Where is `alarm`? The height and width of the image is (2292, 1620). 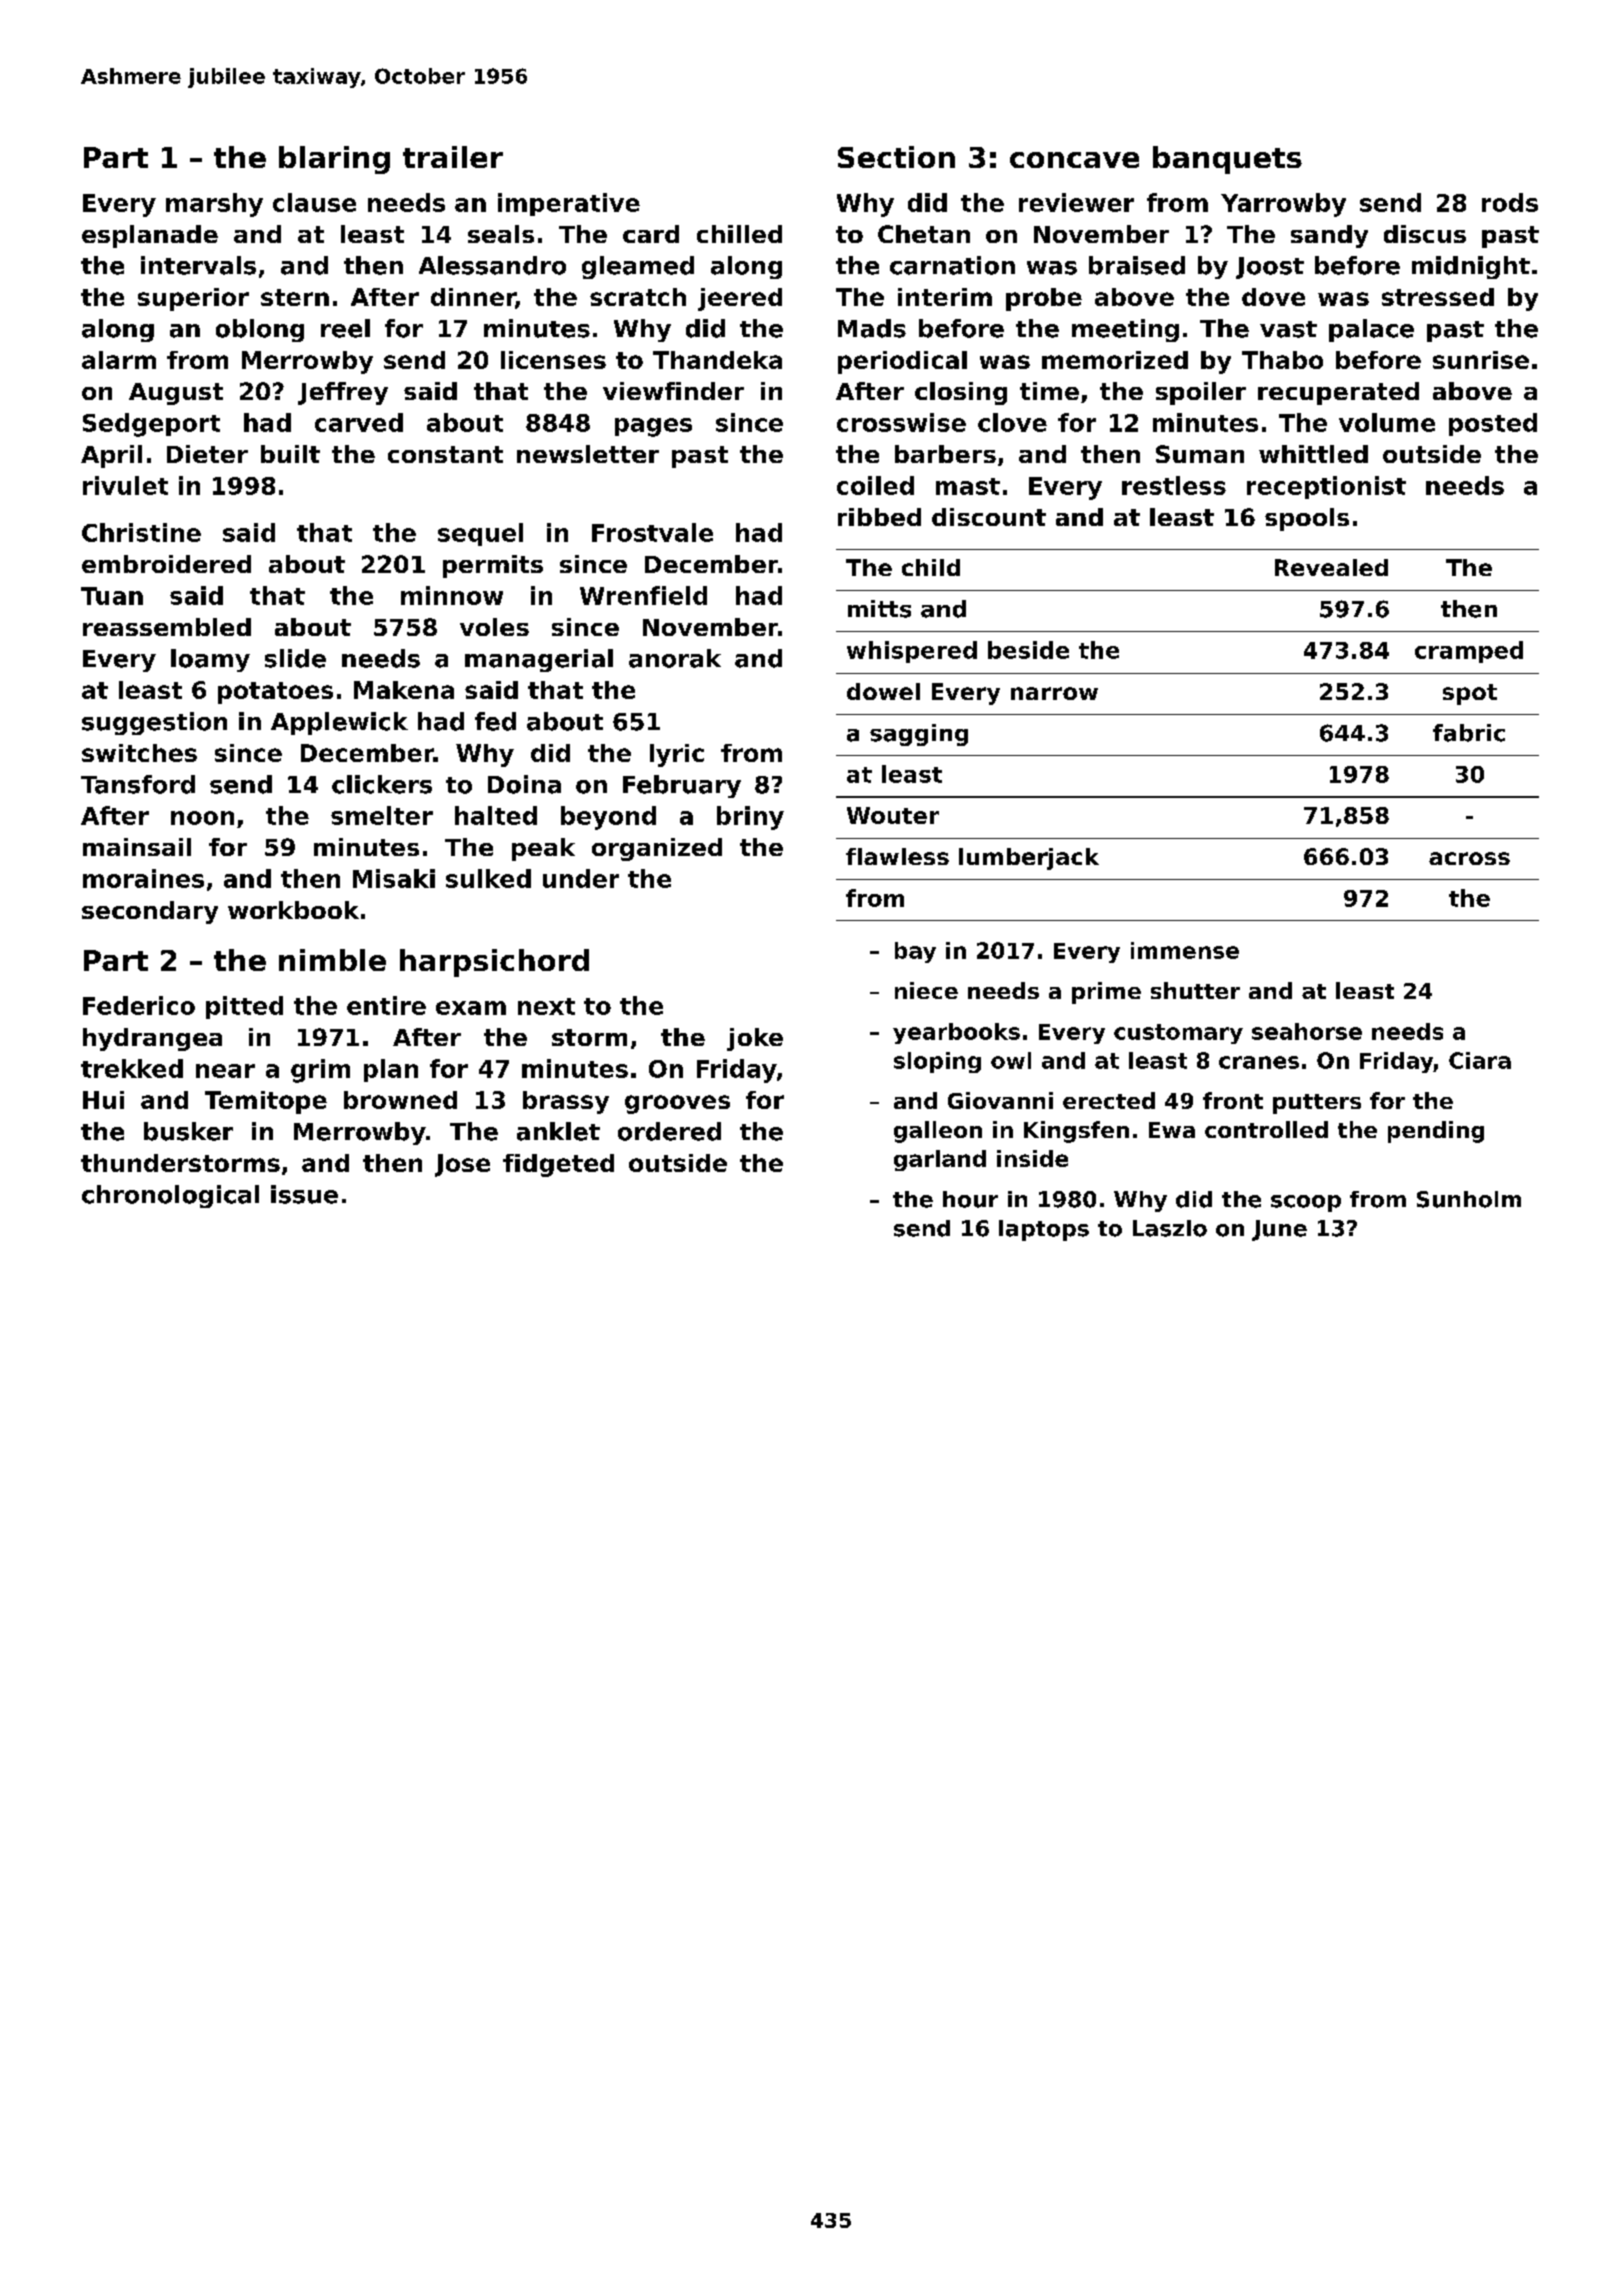 alarm is located at coordinates (119, 360).
